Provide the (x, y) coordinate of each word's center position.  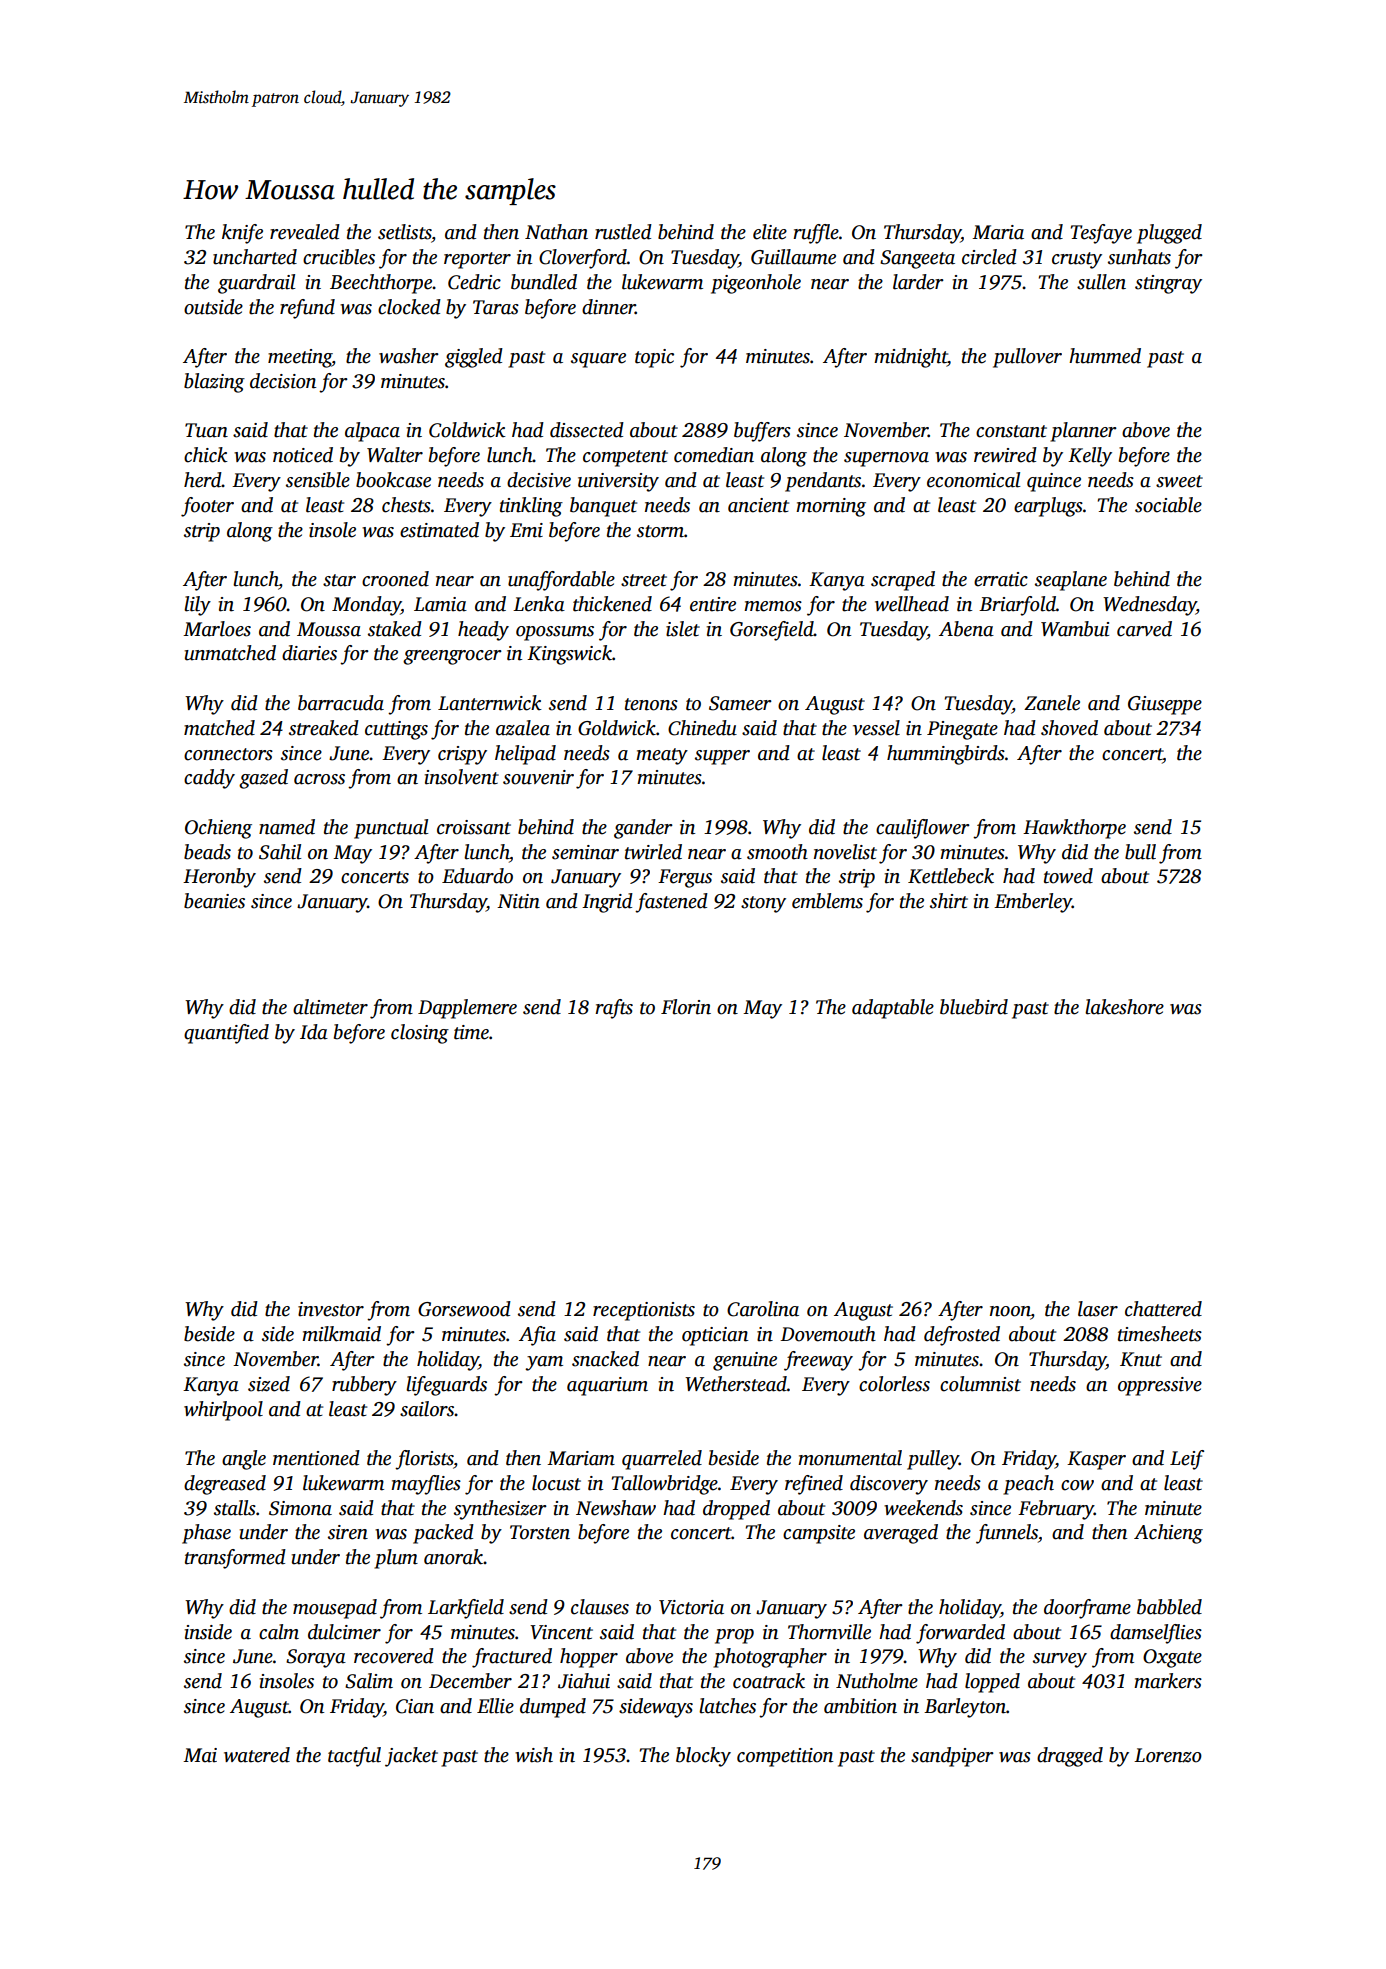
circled (989, 257)
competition (785, 1757)
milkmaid (341, 1334)
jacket (411, 1757)
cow (1077, 1485)
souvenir (538, 777)
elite (770, 232)
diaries (309, 653)
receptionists (644, 1311)
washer (409, 356)
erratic (1001, 579)
